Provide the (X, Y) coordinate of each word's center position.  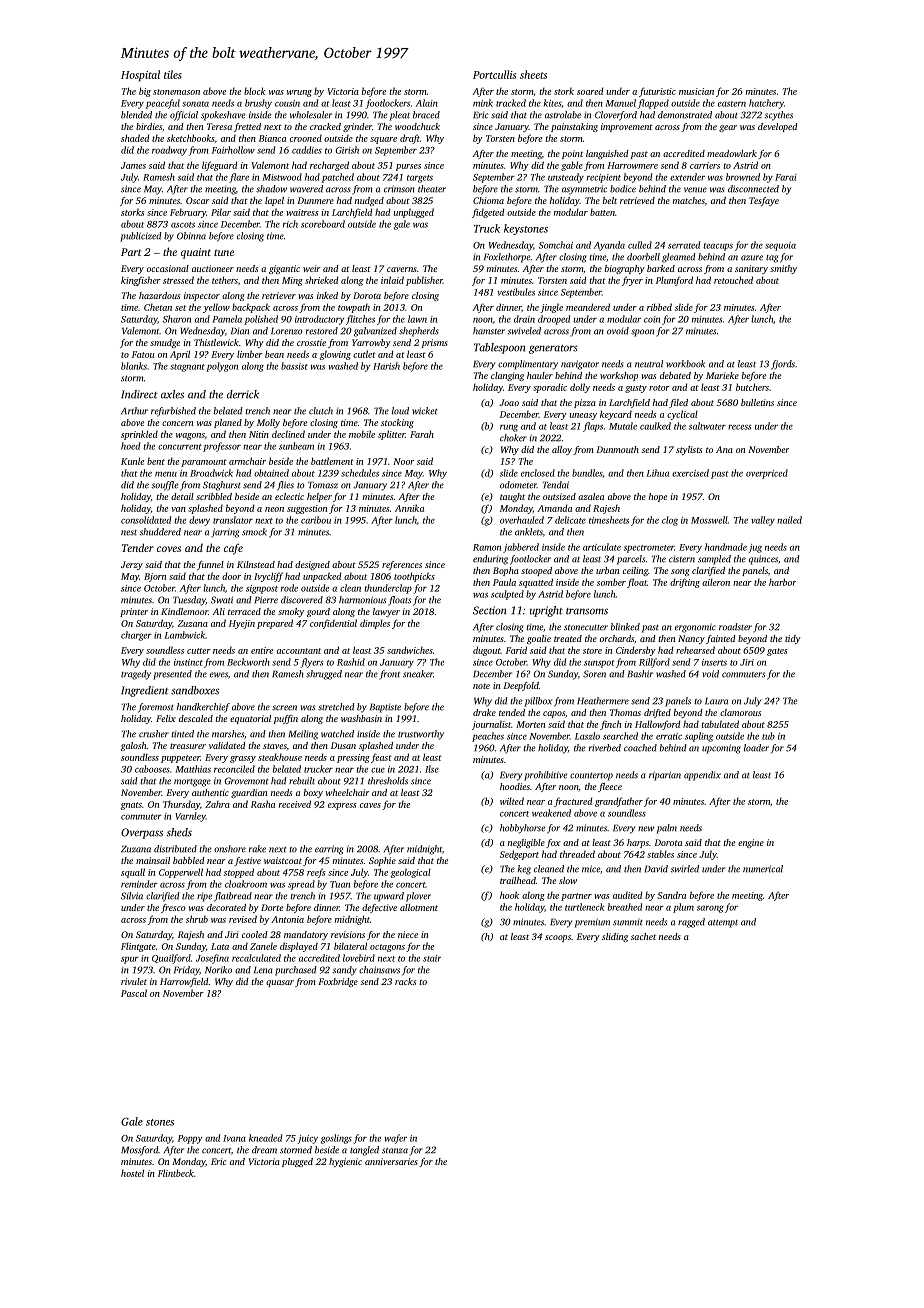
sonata (195, 104)
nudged (369, 201)
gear (728, 128)
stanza (395, 1151)
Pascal (134, 993)
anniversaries (391, 1161)
